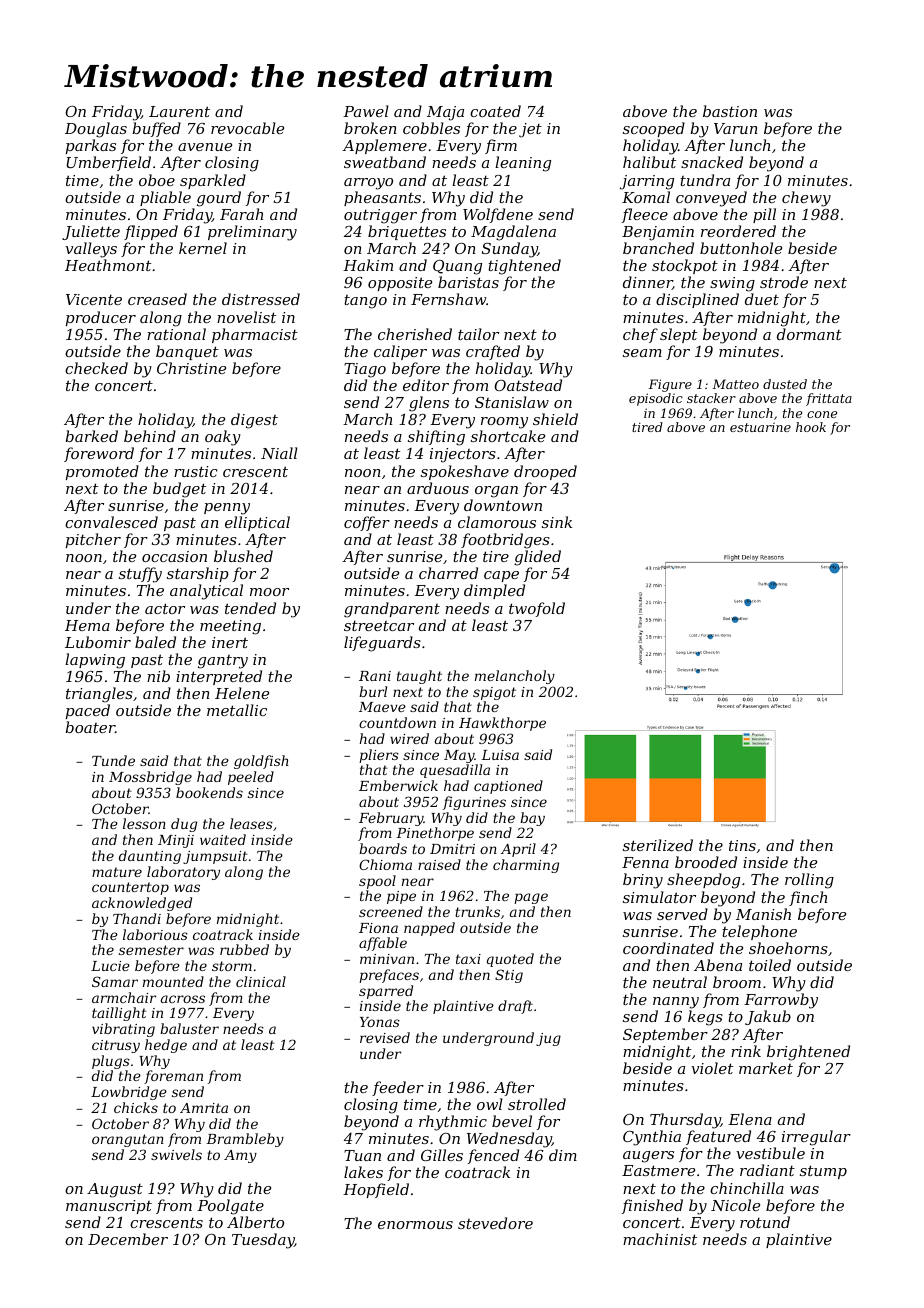 Image resolution: width=924 pixels, height=1308 pixels. I want to click on rolling, so click(809, 881).
